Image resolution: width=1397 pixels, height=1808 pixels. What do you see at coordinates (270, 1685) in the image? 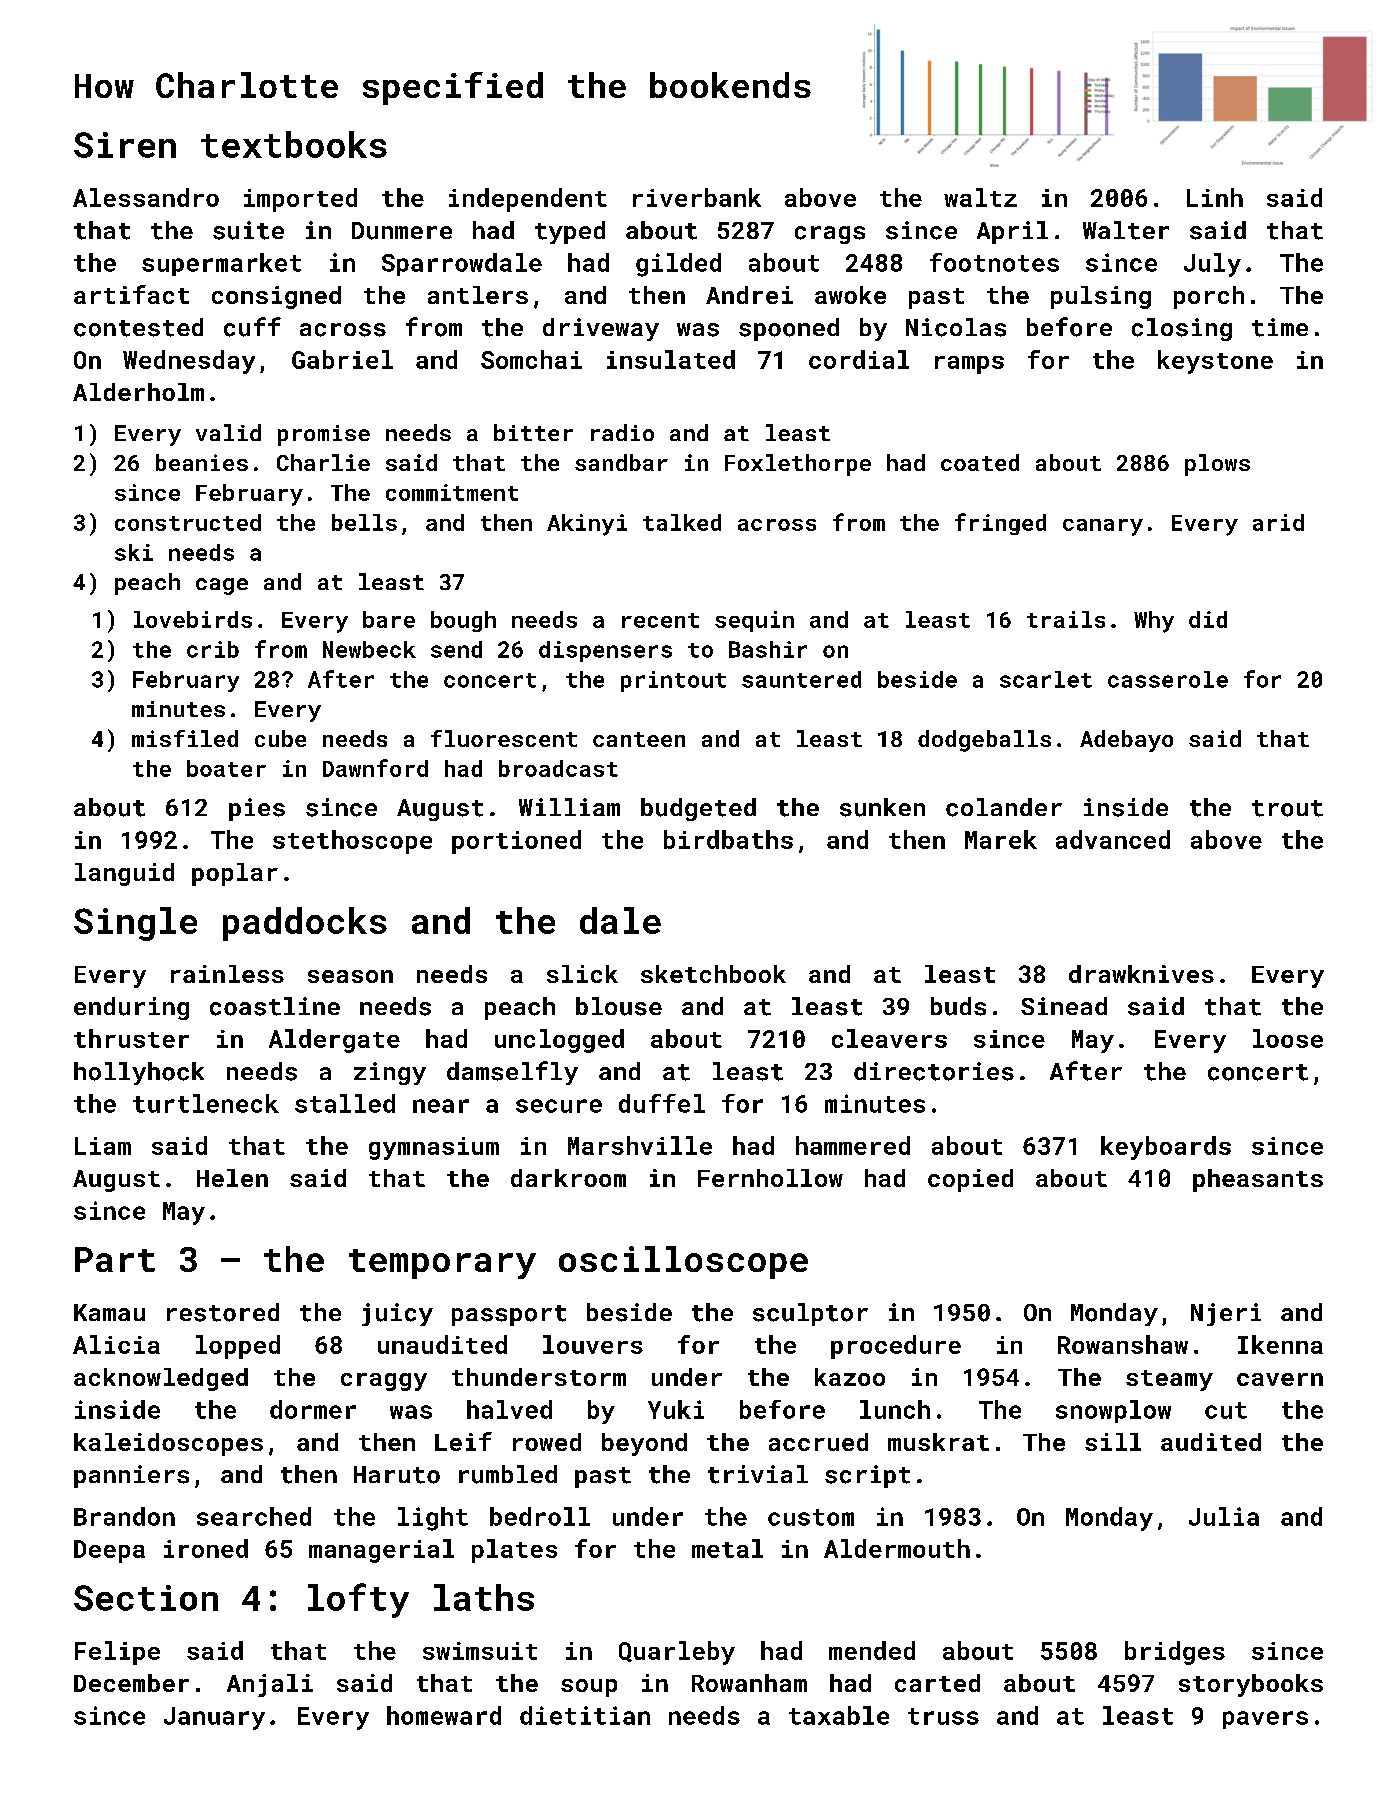
I see `Anjali` at bounding box center [270, 1685].
